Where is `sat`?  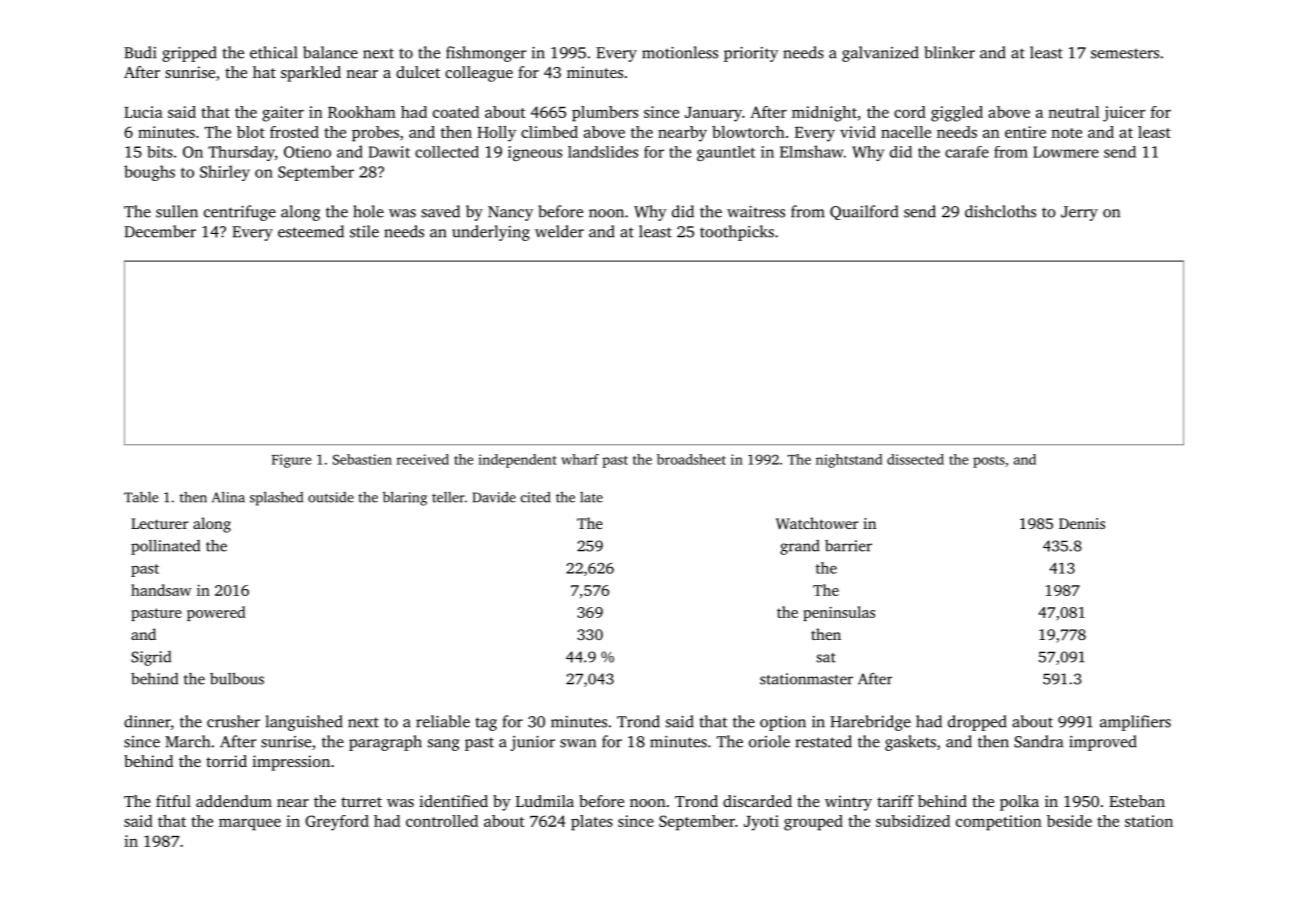 sat is located at coordinates (826, 658).
